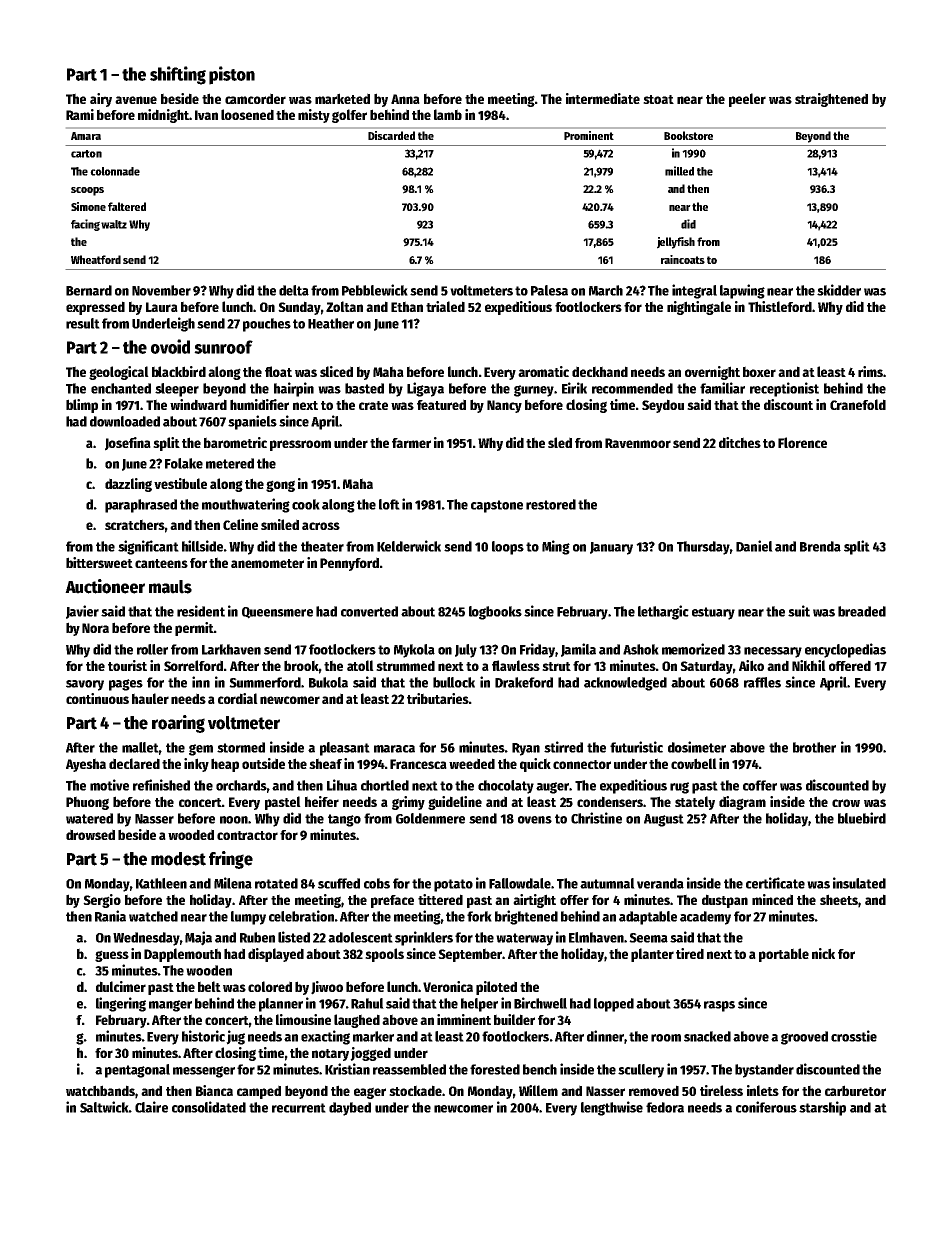  I want to click on Florence, so click(802, 442).
